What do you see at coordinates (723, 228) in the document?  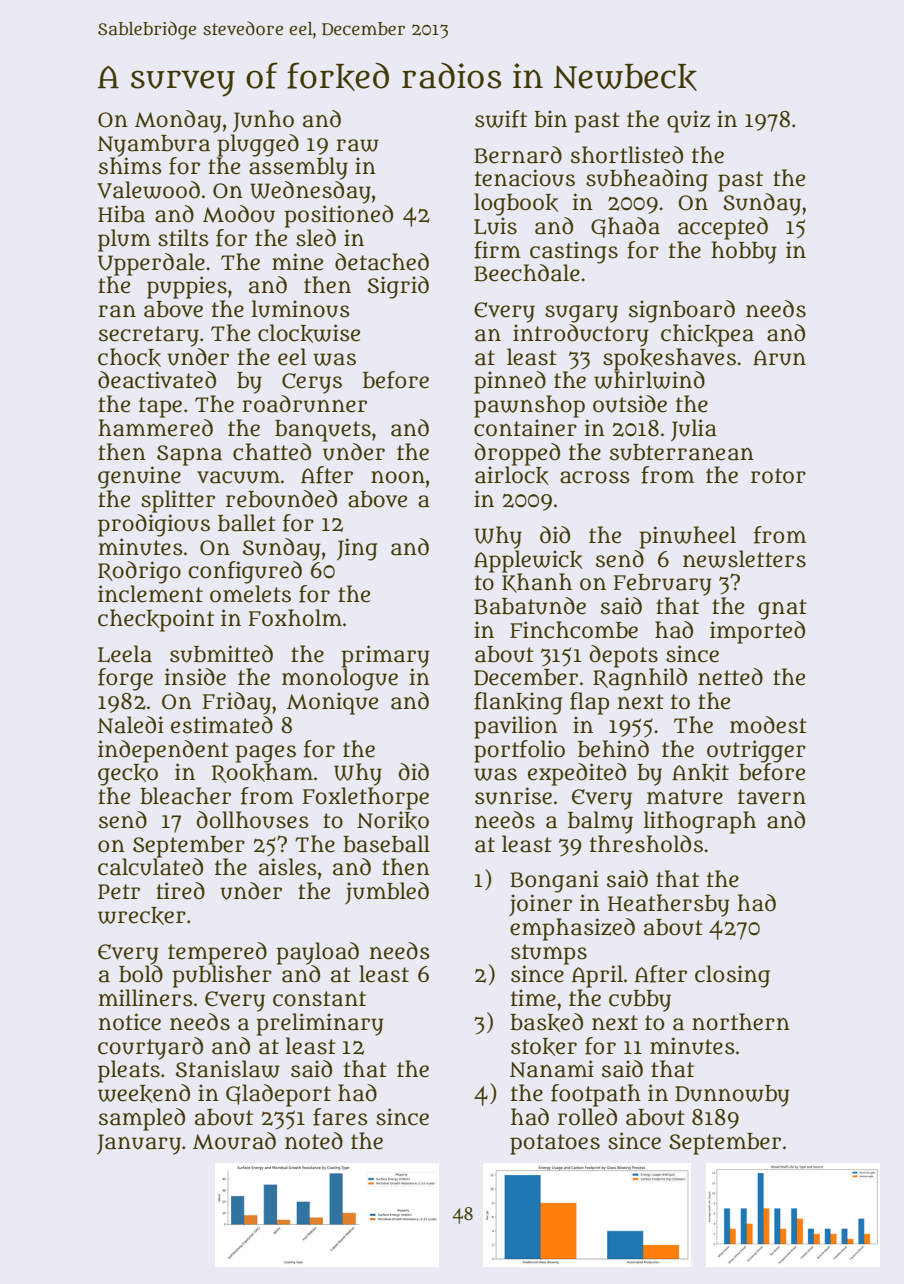 I see `accepted` at bounding box center [723, 228].
